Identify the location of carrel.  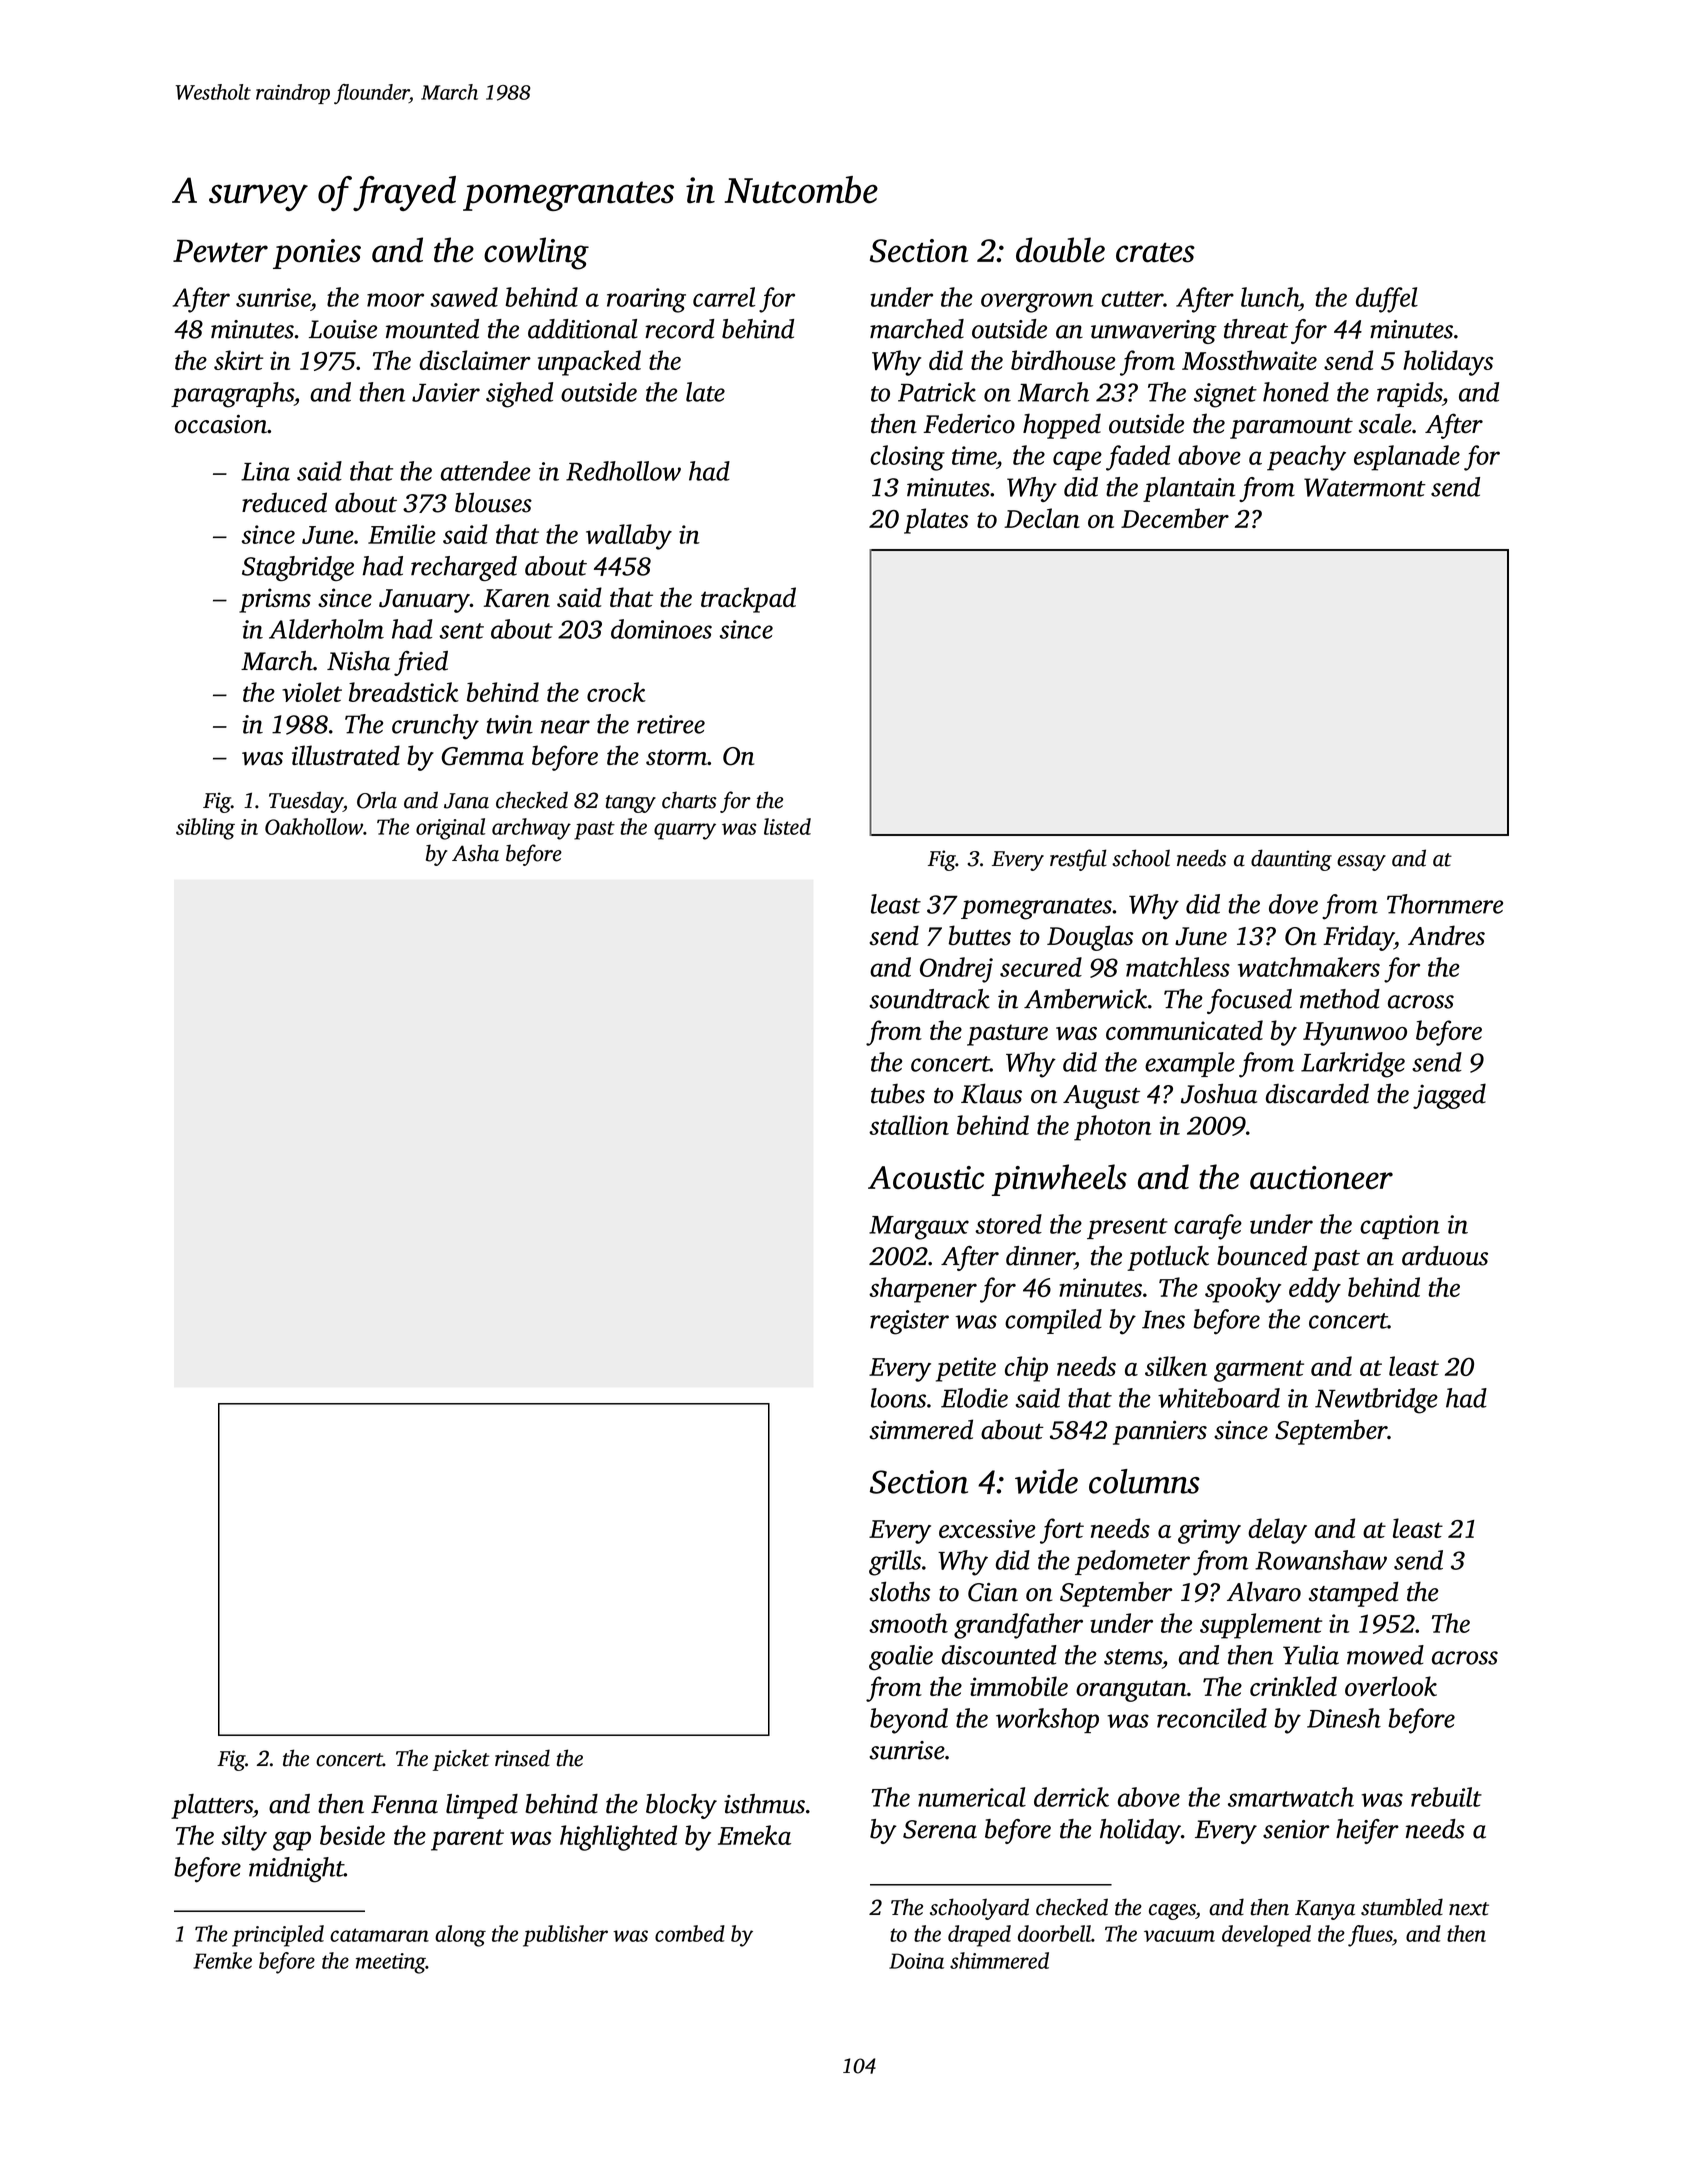
(724, 297).
